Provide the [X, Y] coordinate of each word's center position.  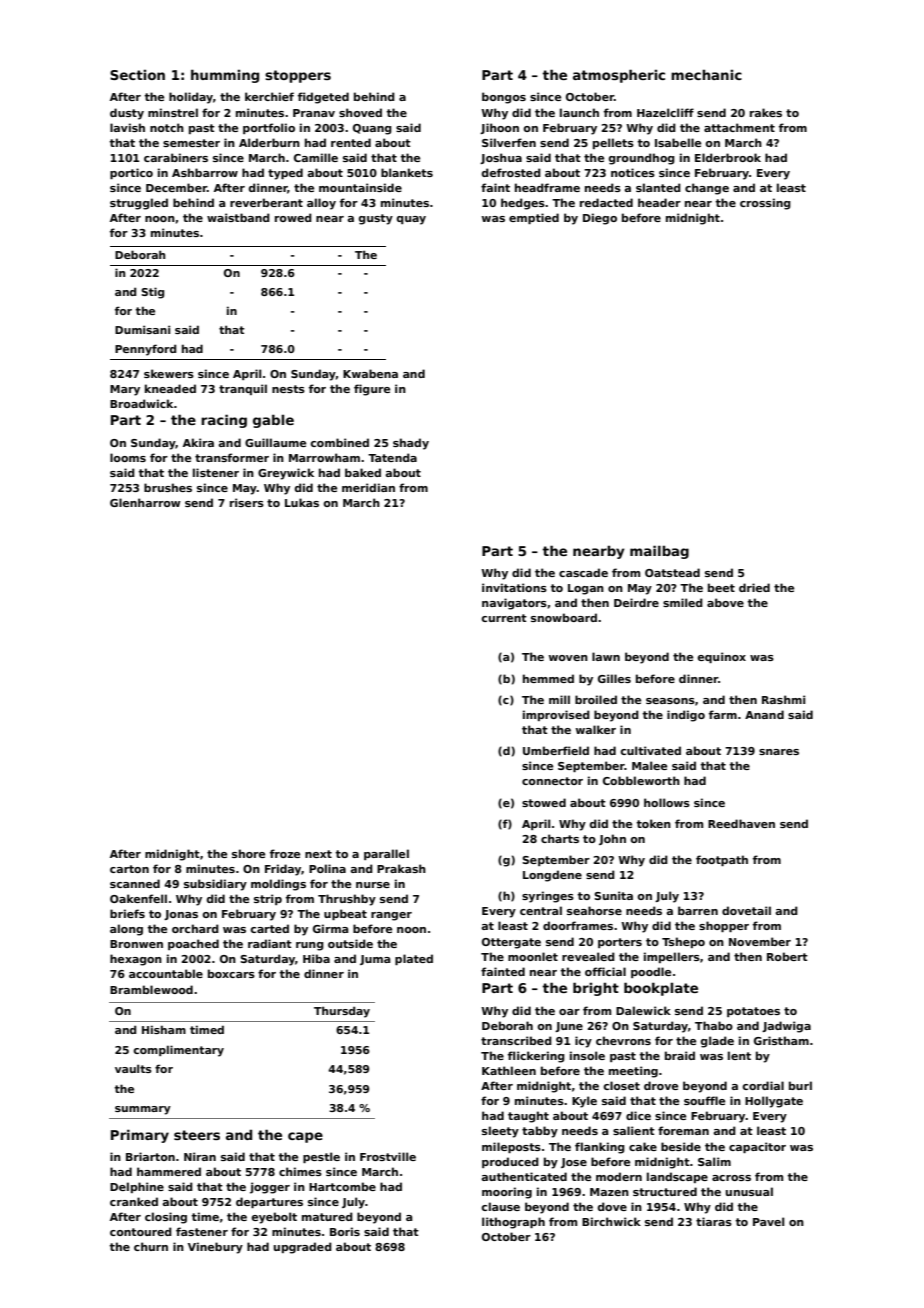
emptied [534, 218]
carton [129, 869]
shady [411, 444]
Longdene [552, 876]
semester [191, 143]
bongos [504, 98]
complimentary [179, 1051]
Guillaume [275, 442]
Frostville [388, 1156]
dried [754, 587]
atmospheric [619, 76]
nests [288, 389]
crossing [765, 204]
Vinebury [215, 1248]
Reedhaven [741, 823]
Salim [714, 1161]
